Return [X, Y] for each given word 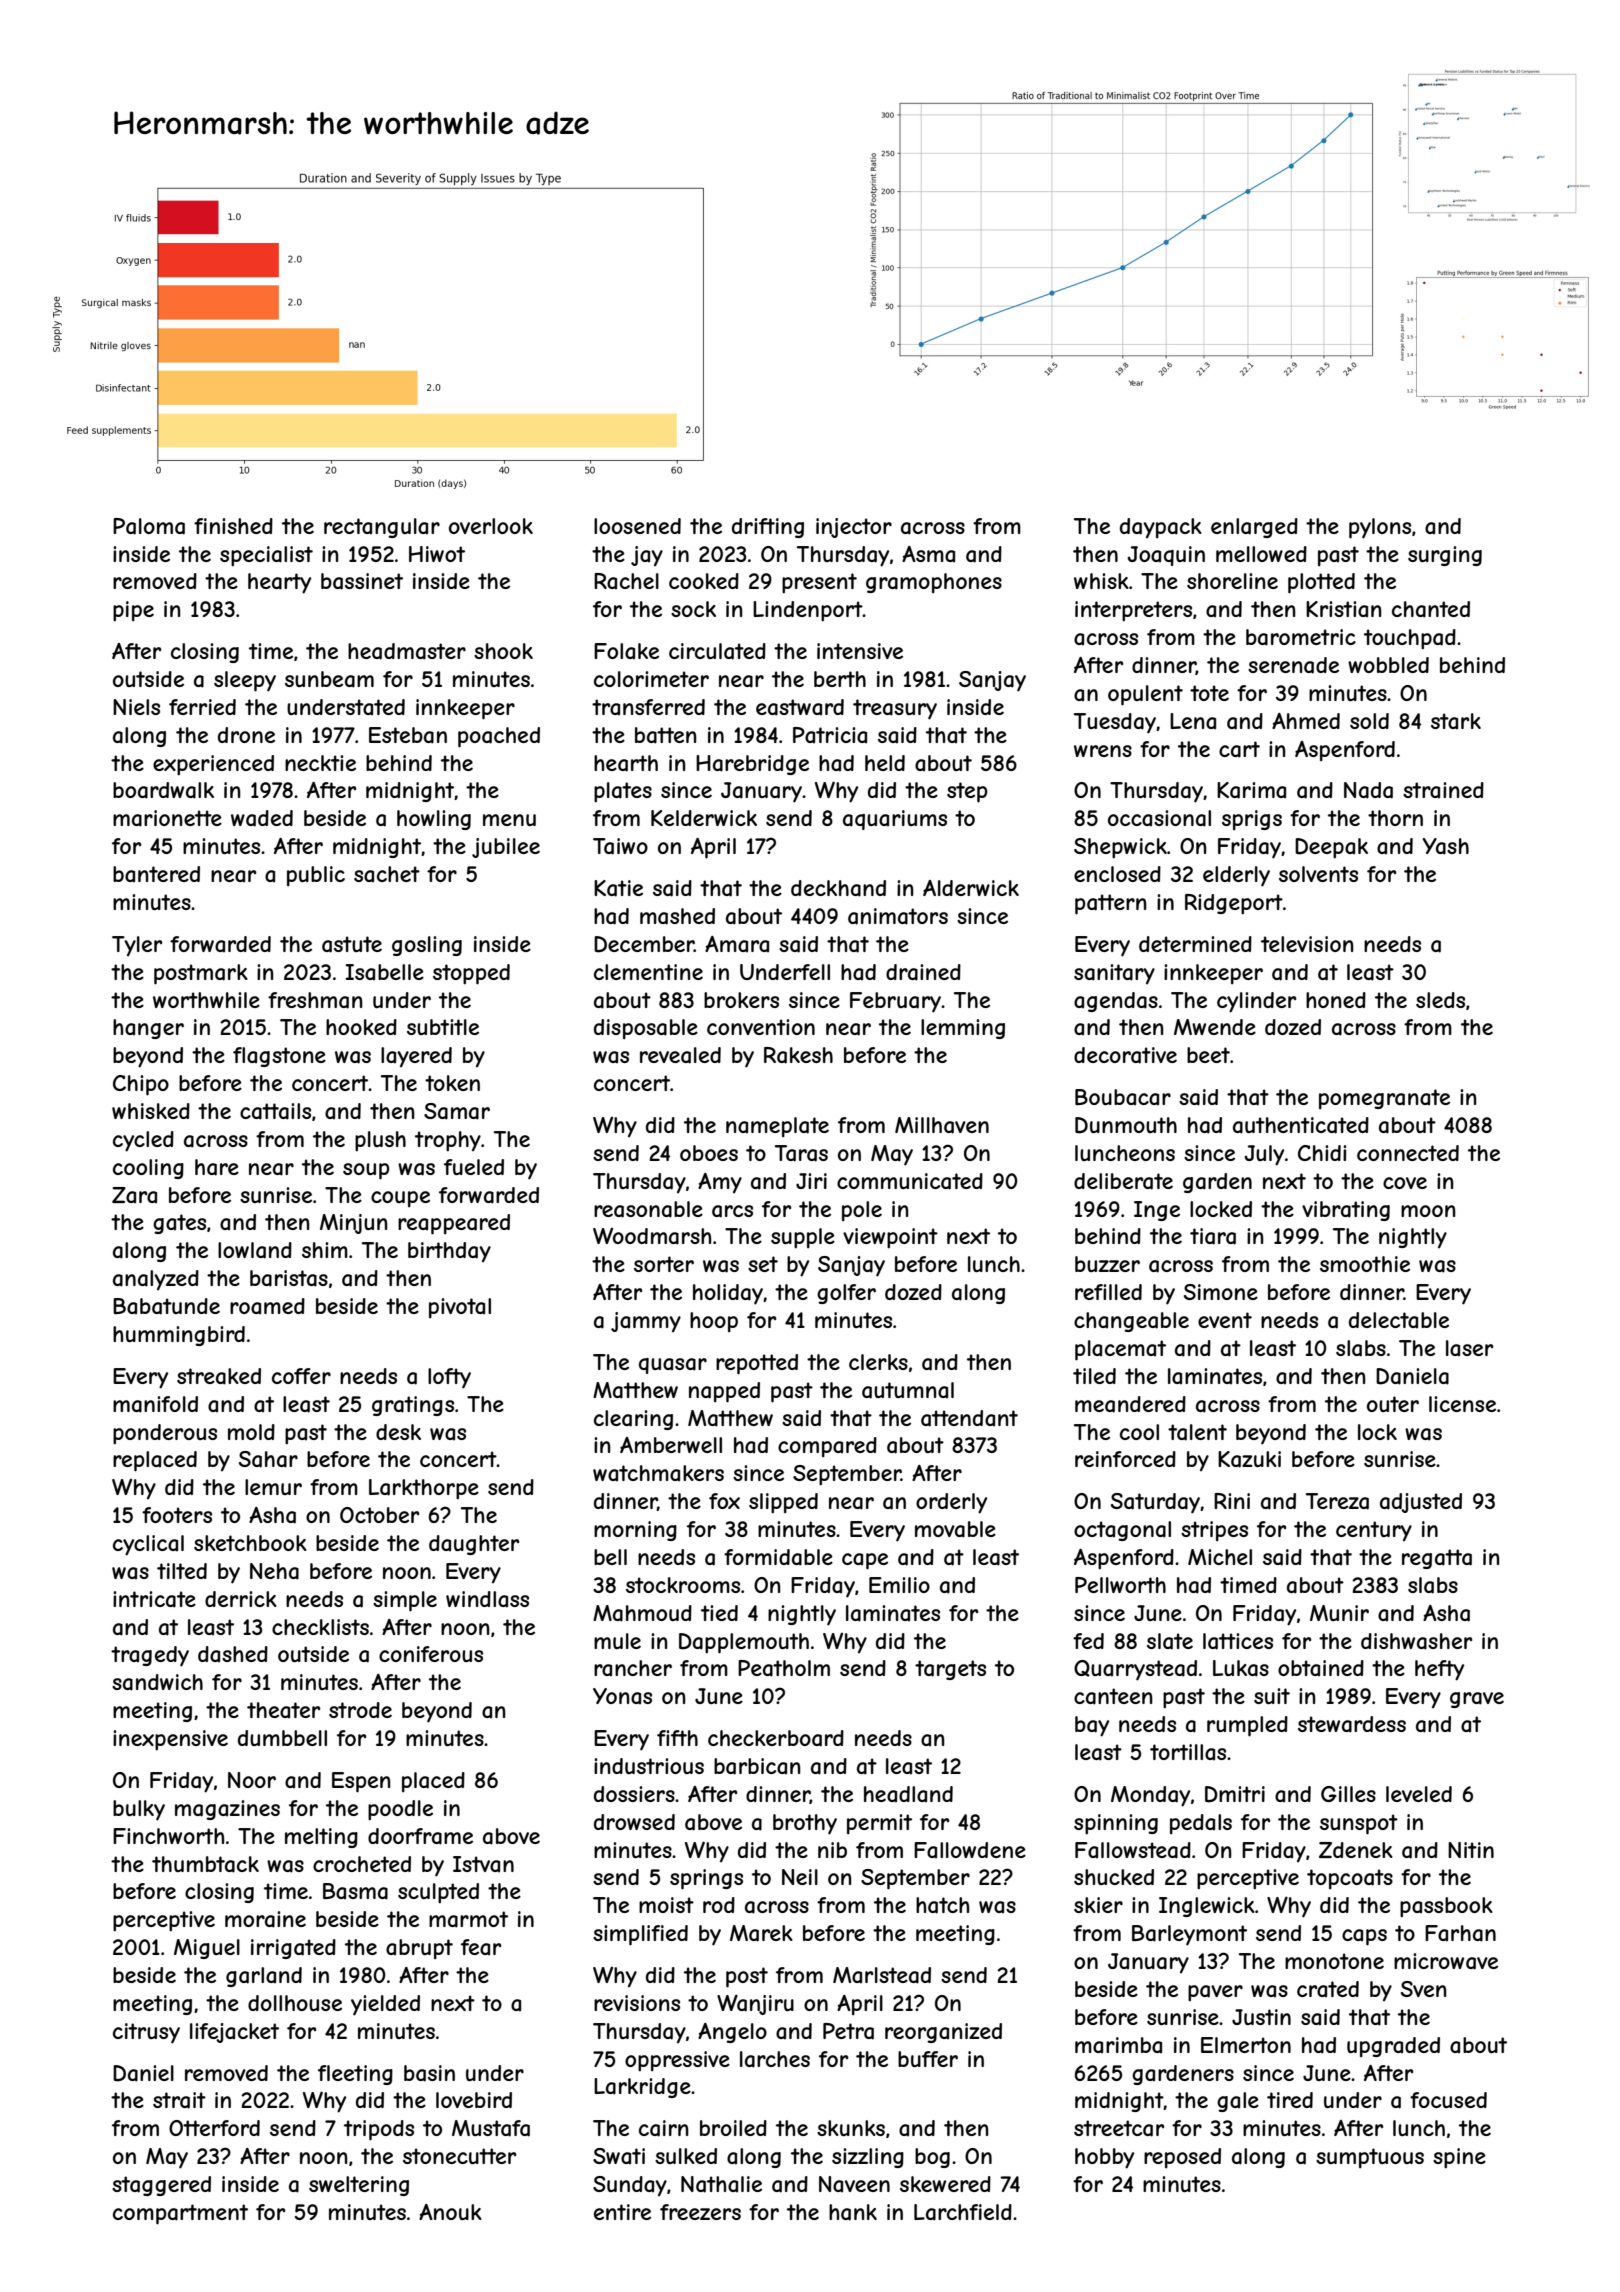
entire [622, 2212]
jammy [646, 1322]
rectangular [382, 528]
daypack [1161, 528]
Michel [1220, 1557]
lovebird [474, 2100]
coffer [301, 1376]
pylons [1380, 528]
